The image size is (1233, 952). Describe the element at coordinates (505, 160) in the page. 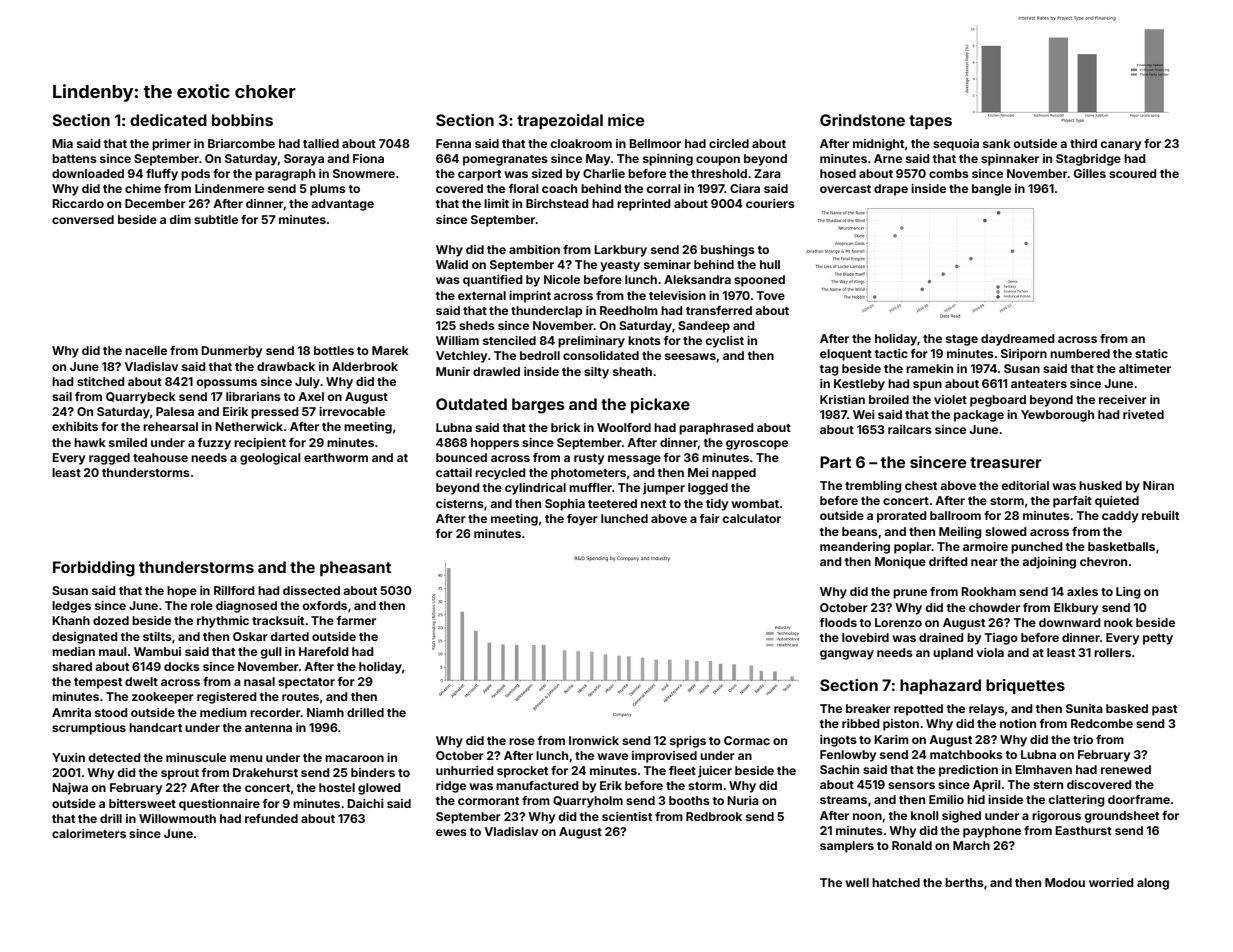

I see `pomegranates` at that location.
